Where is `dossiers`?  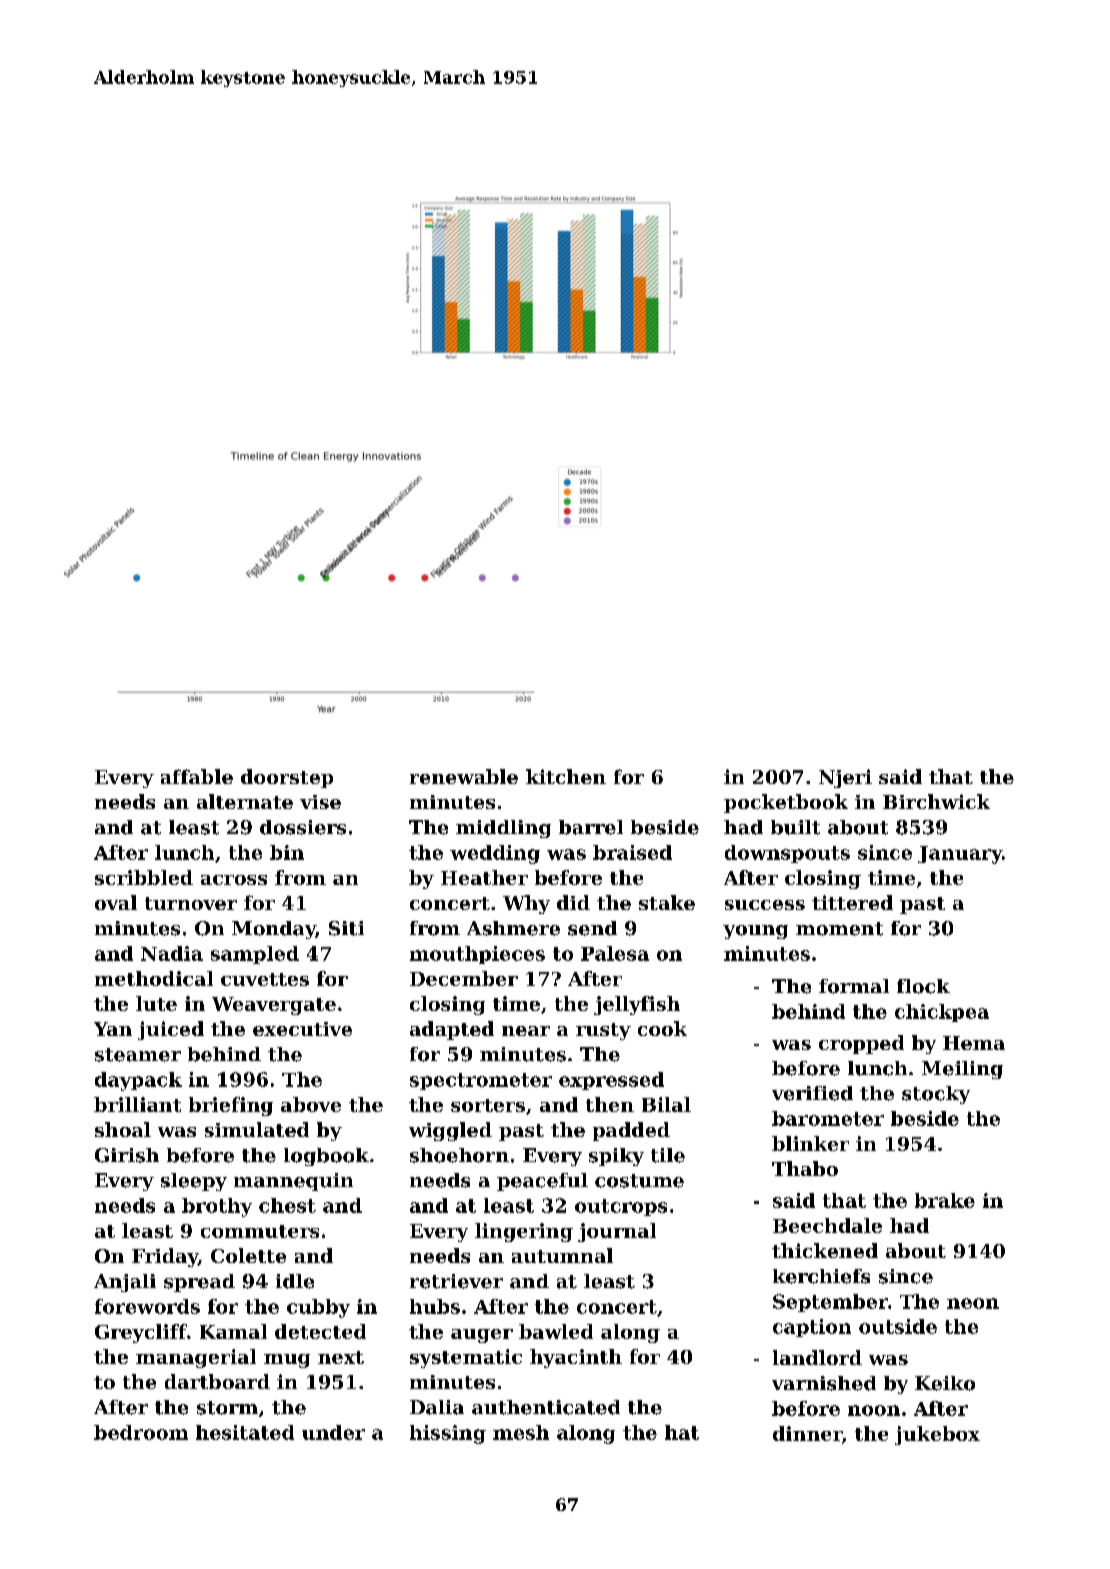 dossiers is located at coordinates (303, 827).
